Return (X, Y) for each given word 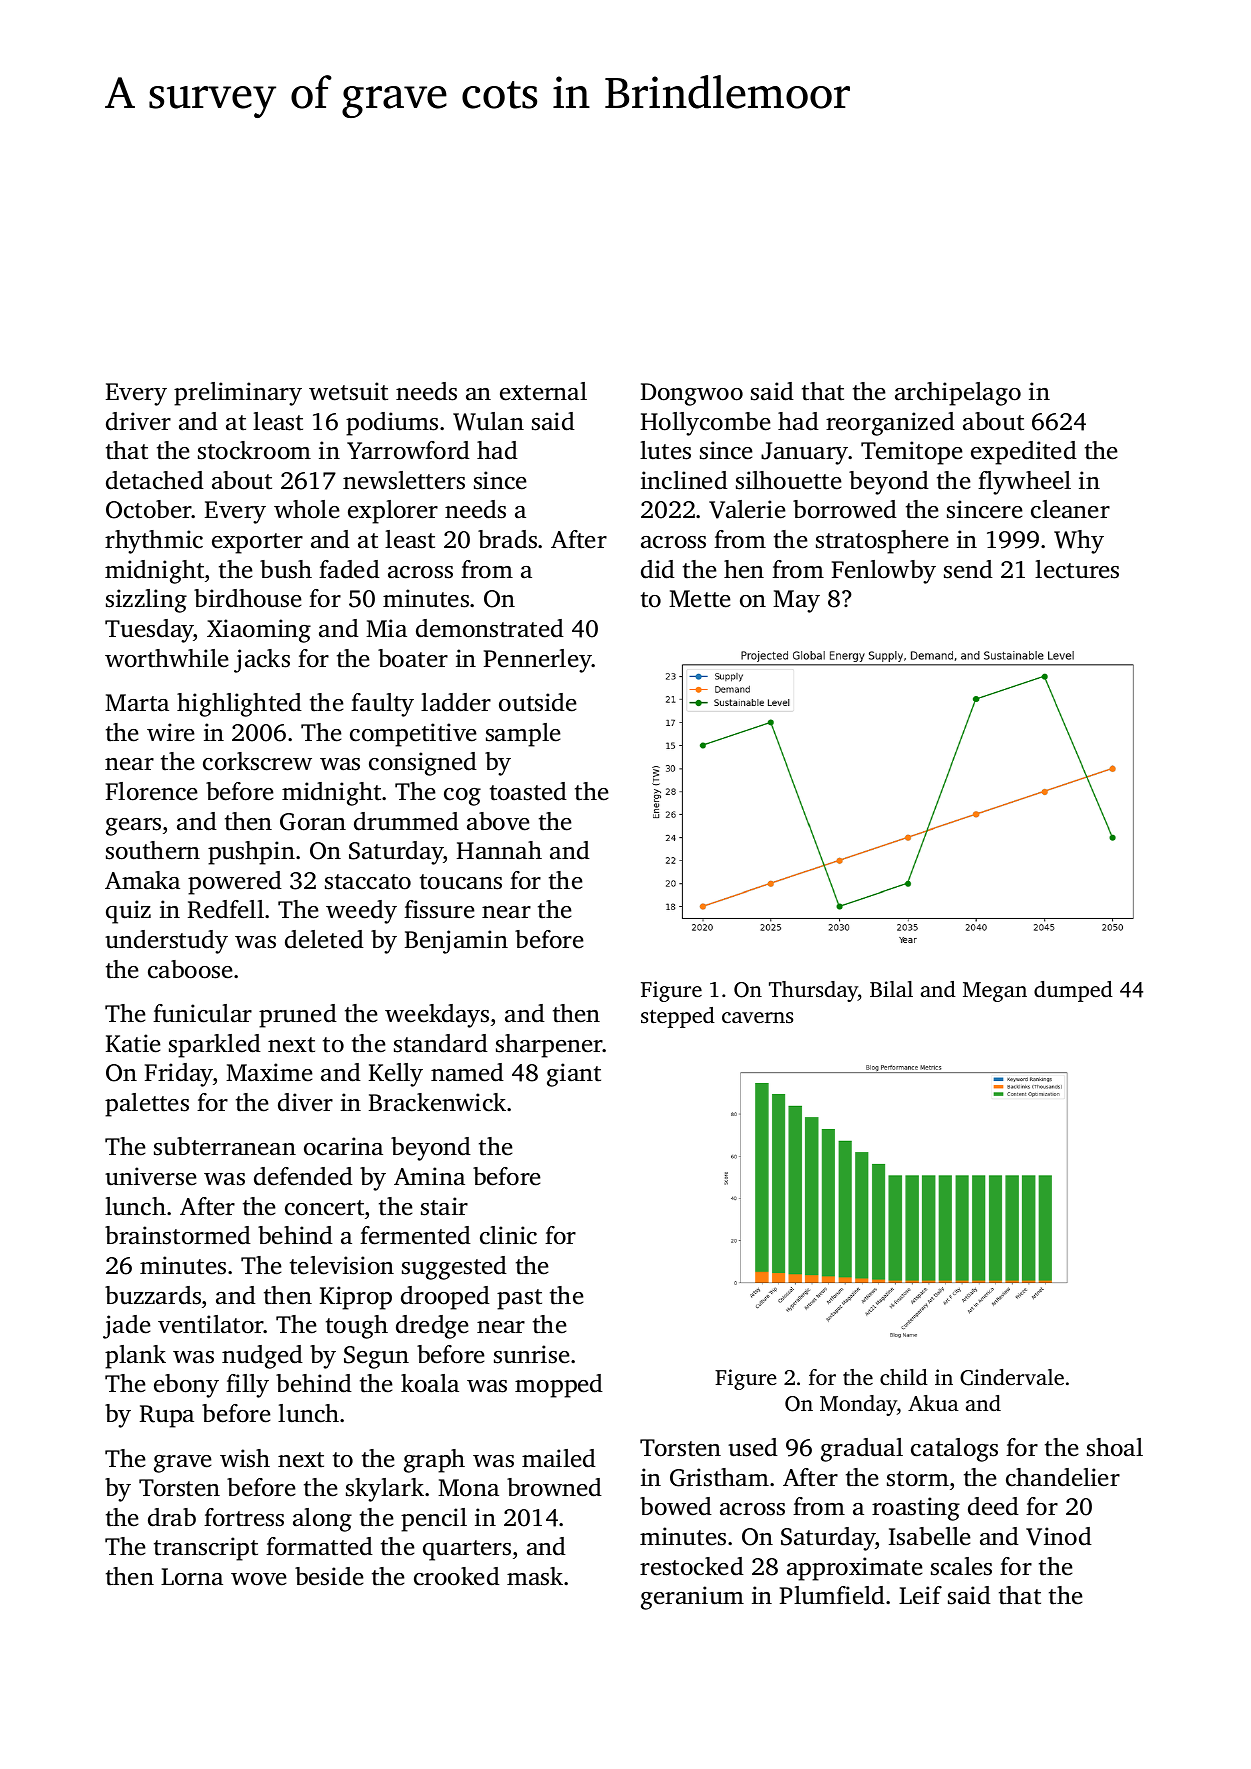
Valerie (747, 509)
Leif (920, 1595)
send (968, 569)
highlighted (239, 705)
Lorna (192, 1577)
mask (535, 1576)
